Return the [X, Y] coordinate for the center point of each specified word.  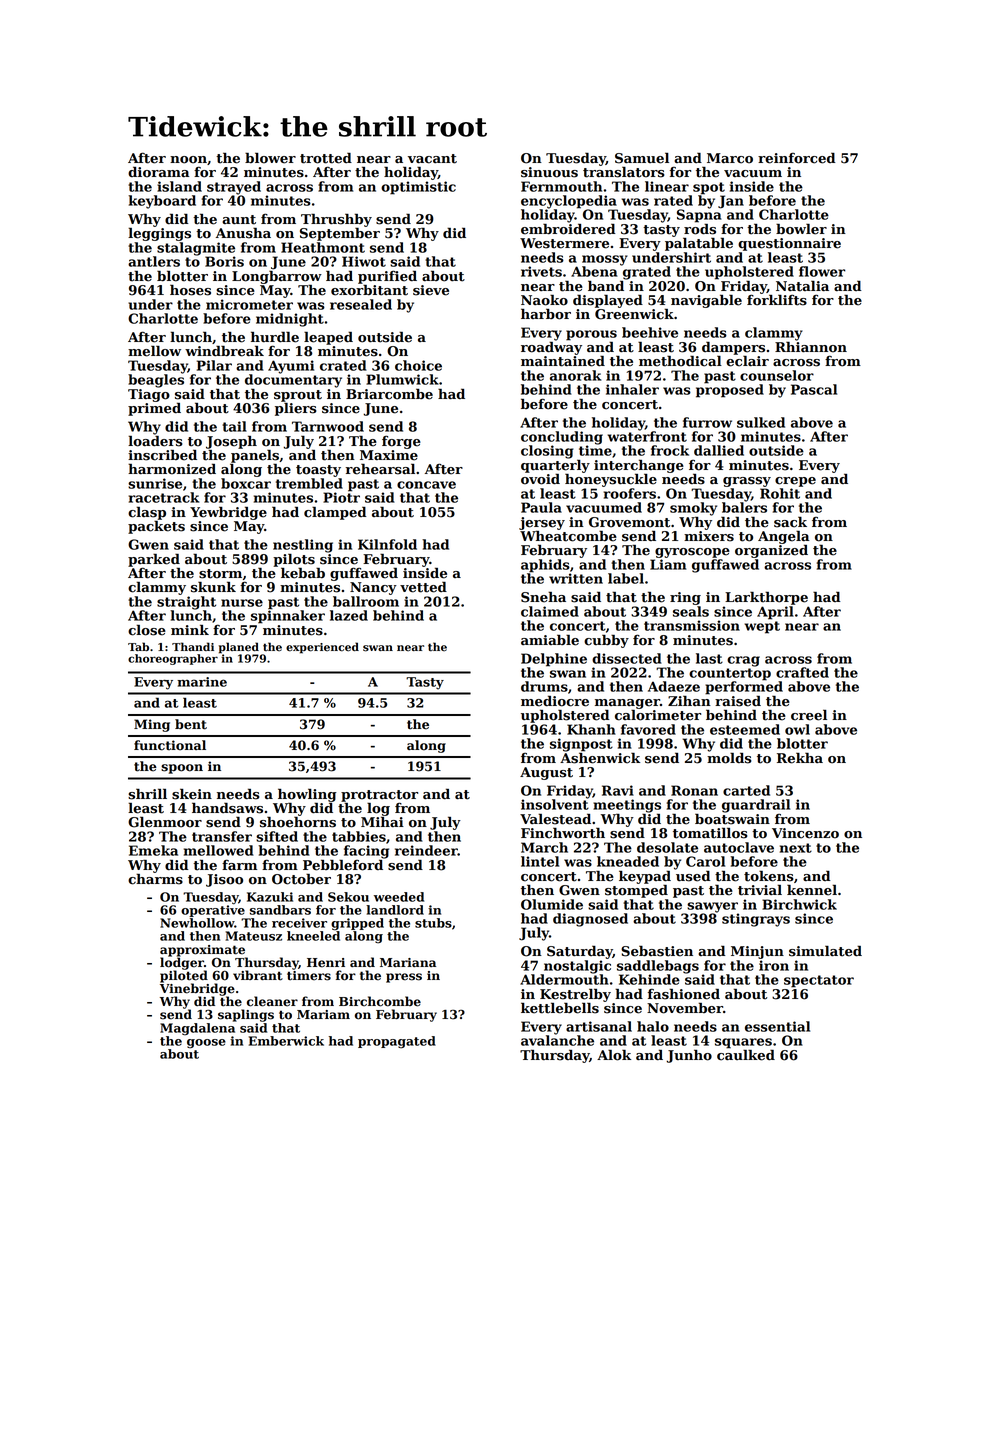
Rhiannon [811, 347]
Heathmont [323, 247]
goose [206, 1044]
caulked [746, 1055]
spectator [819, 981]
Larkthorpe [766, 598]
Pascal [814, 389]
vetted [423, 587]
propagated [397, 1042]
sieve [431, 290]
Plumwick [402, 379]
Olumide [552, 904]
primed [154, 409]
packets [156, 527]
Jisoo [224, 880]
